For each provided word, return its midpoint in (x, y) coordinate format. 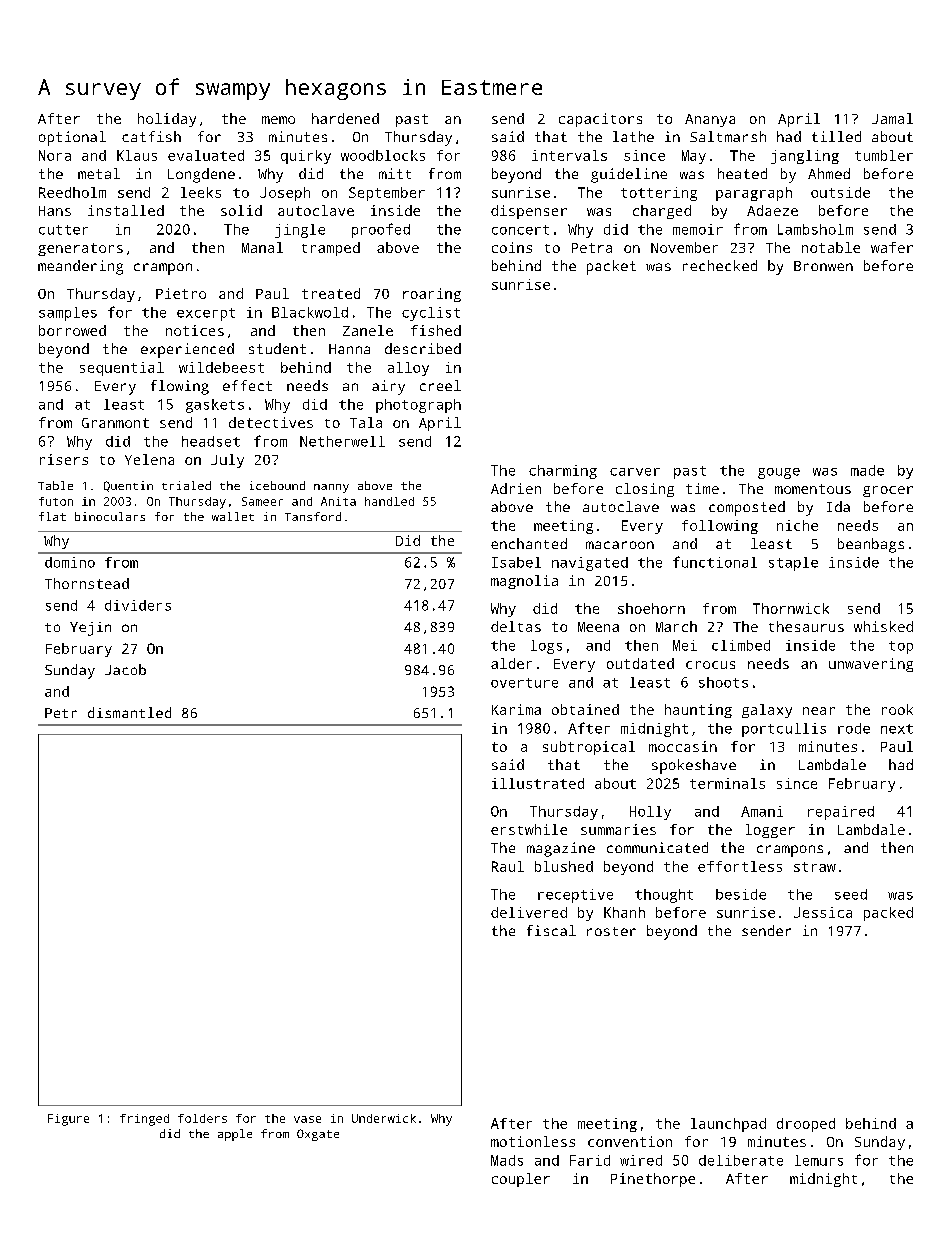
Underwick (384, 1118)
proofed (381, 230)
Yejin (90, 629)
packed (888, 914)
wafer (892, 247)
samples (68, 314)
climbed (741, 645)
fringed (144, 1120)
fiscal (551, 930)
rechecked (720, 265)
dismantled (129, 712)
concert (520, 230)
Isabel (516, 562)
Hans (55, 211)
